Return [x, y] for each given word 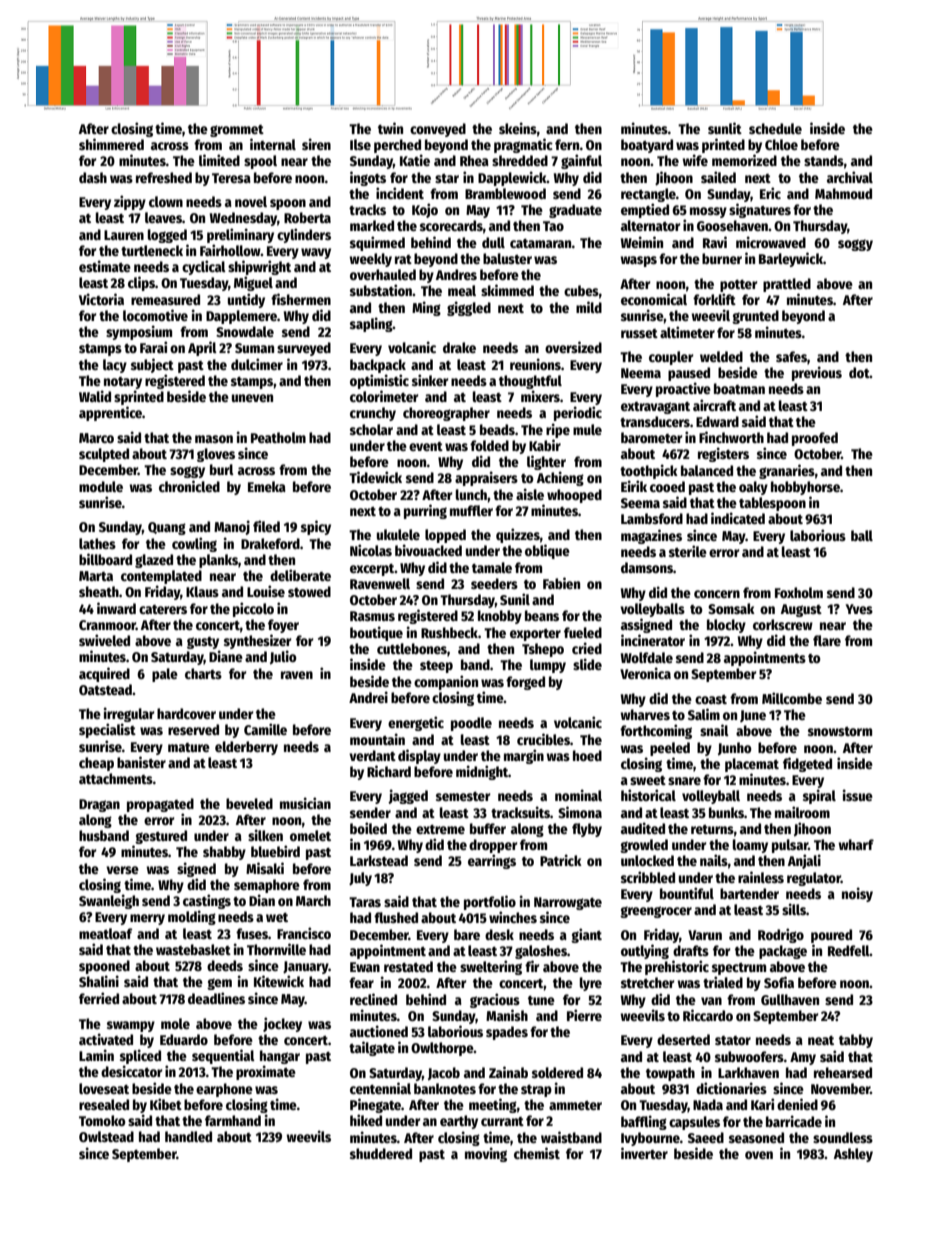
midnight [482, 772]
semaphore [267, 886]
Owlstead [106, 1136]
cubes [581, 290]
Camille [265, 729]
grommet [237, 131]
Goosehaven [732, 225]
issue [858, 795]
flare [827, 640]
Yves [859, 609]
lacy [115, 366]
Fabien [561, 583]
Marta [96, 576]
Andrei [368, 697]
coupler [671, 358]
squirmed [377, 243]
